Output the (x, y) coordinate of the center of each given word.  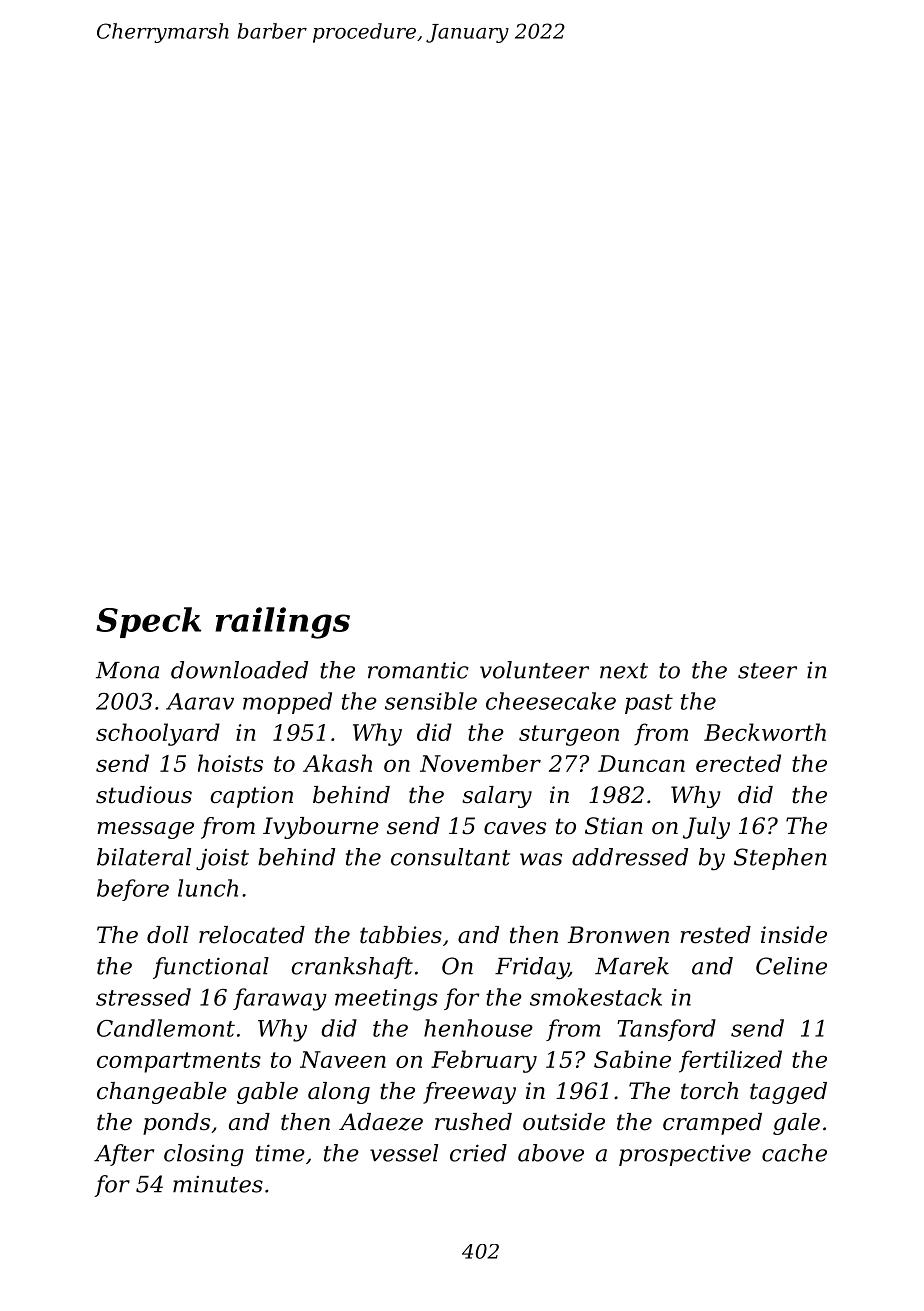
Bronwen (618, 935)
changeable (162, 1093)
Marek (632, 966)
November (480, 763)
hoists (230, 763)
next (624, 671)
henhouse (478, 1028)
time (280, 1153)
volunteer (534, 670)
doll (168, 935)
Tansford (666, 1030)
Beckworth (765, 732)
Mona (127, 670)
